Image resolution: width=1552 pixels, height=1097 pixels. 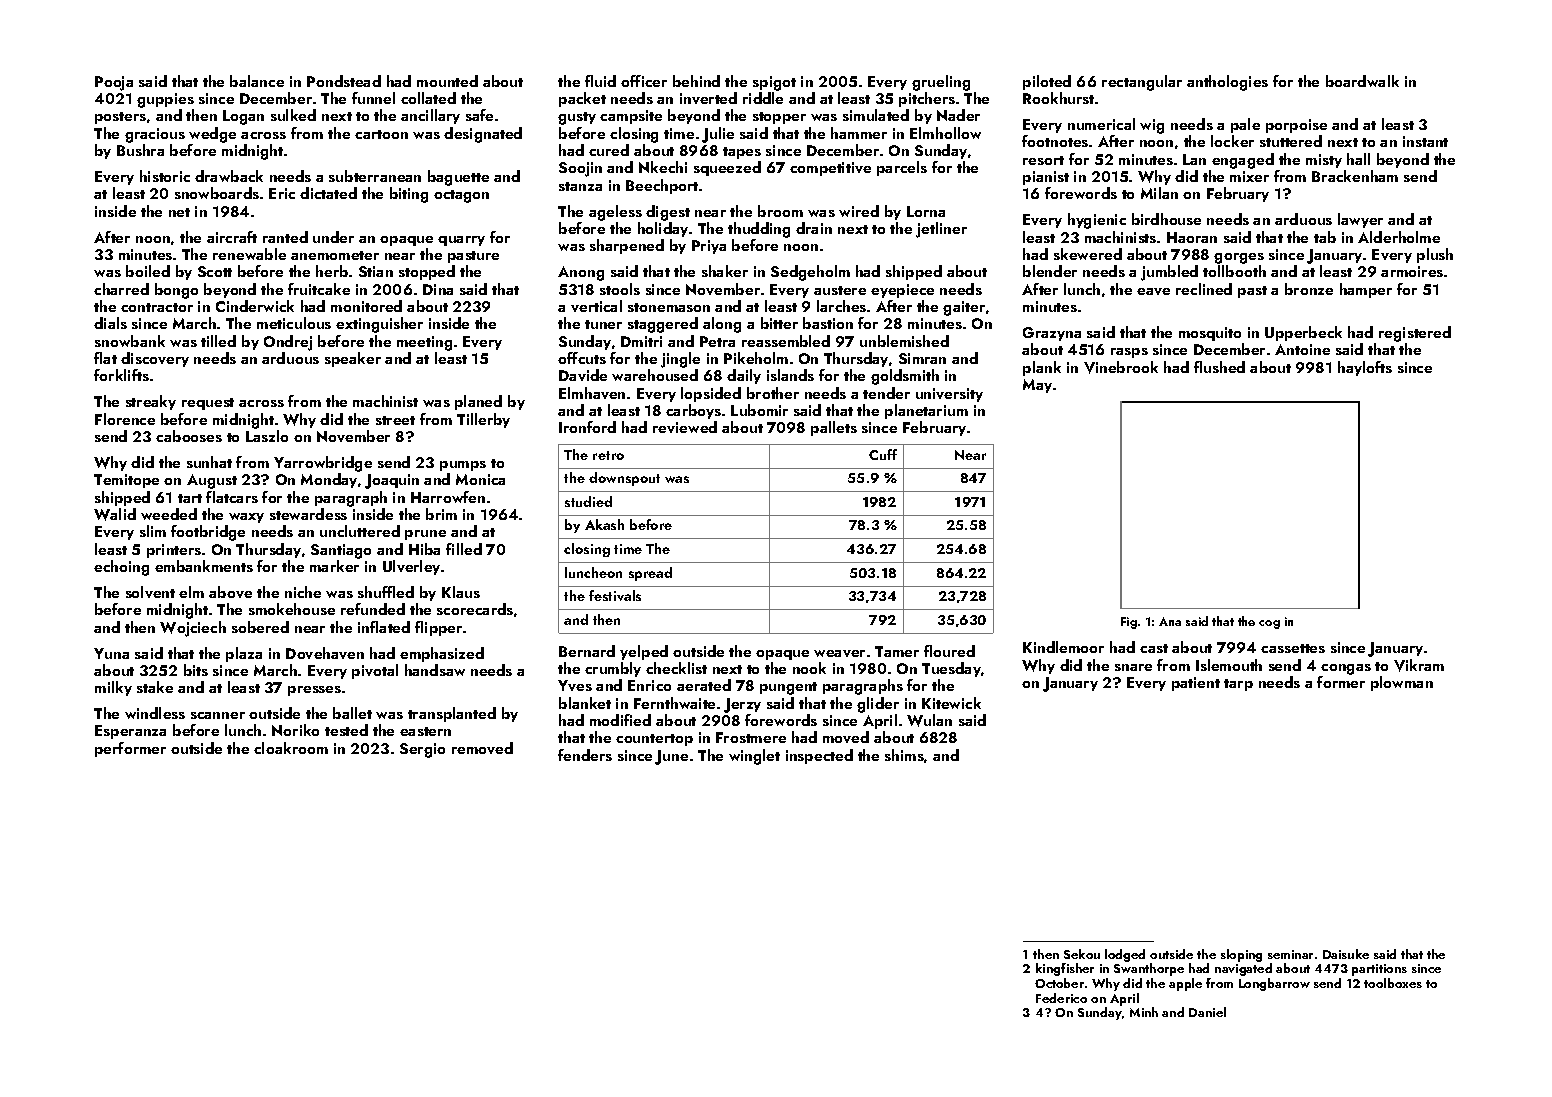 What do you see at coordinates (600, 81) in the screenshot?
I see `fluid` at bounding box center [600, 81].
